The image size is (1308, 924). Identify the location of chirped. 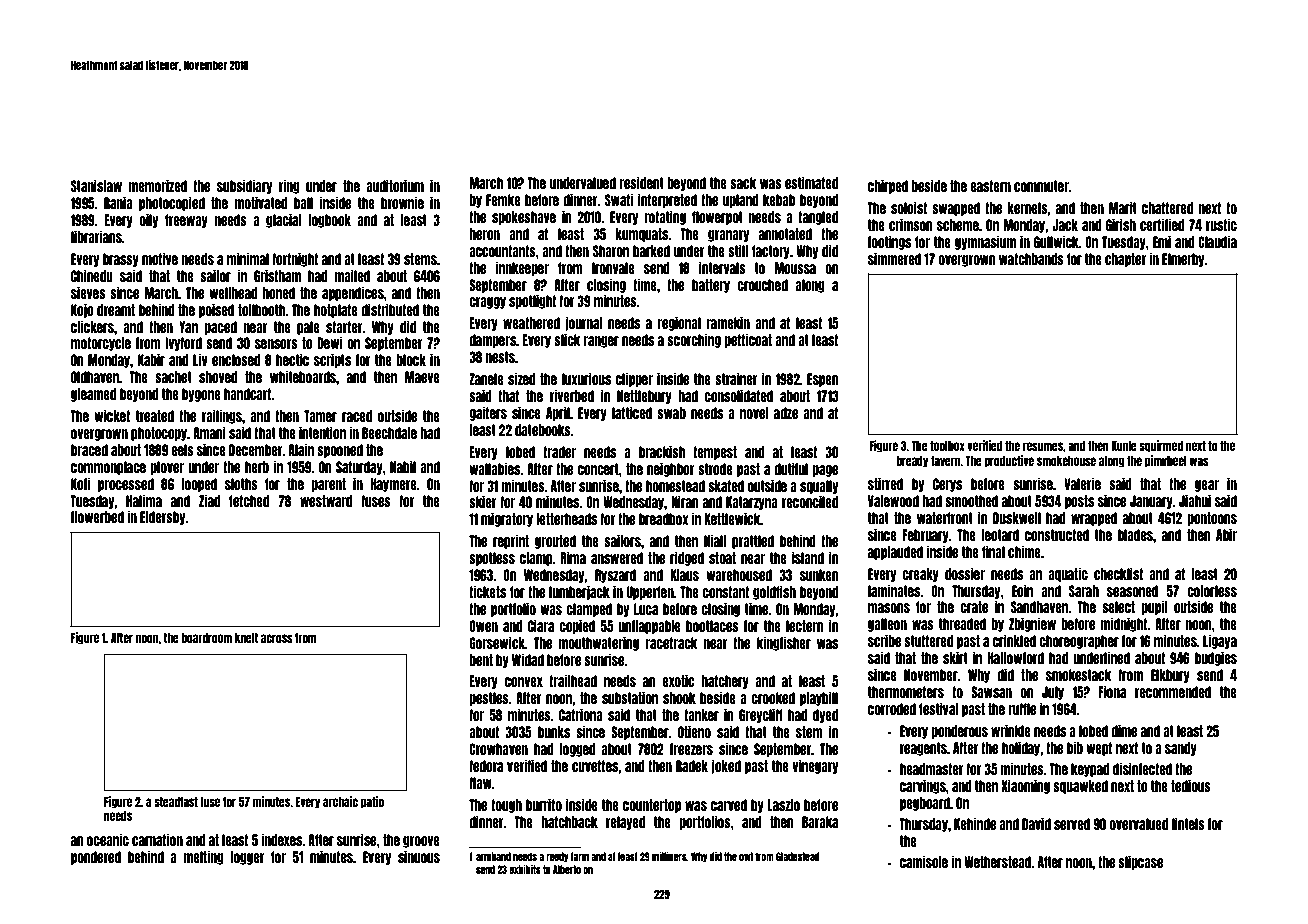
(888, 186).
